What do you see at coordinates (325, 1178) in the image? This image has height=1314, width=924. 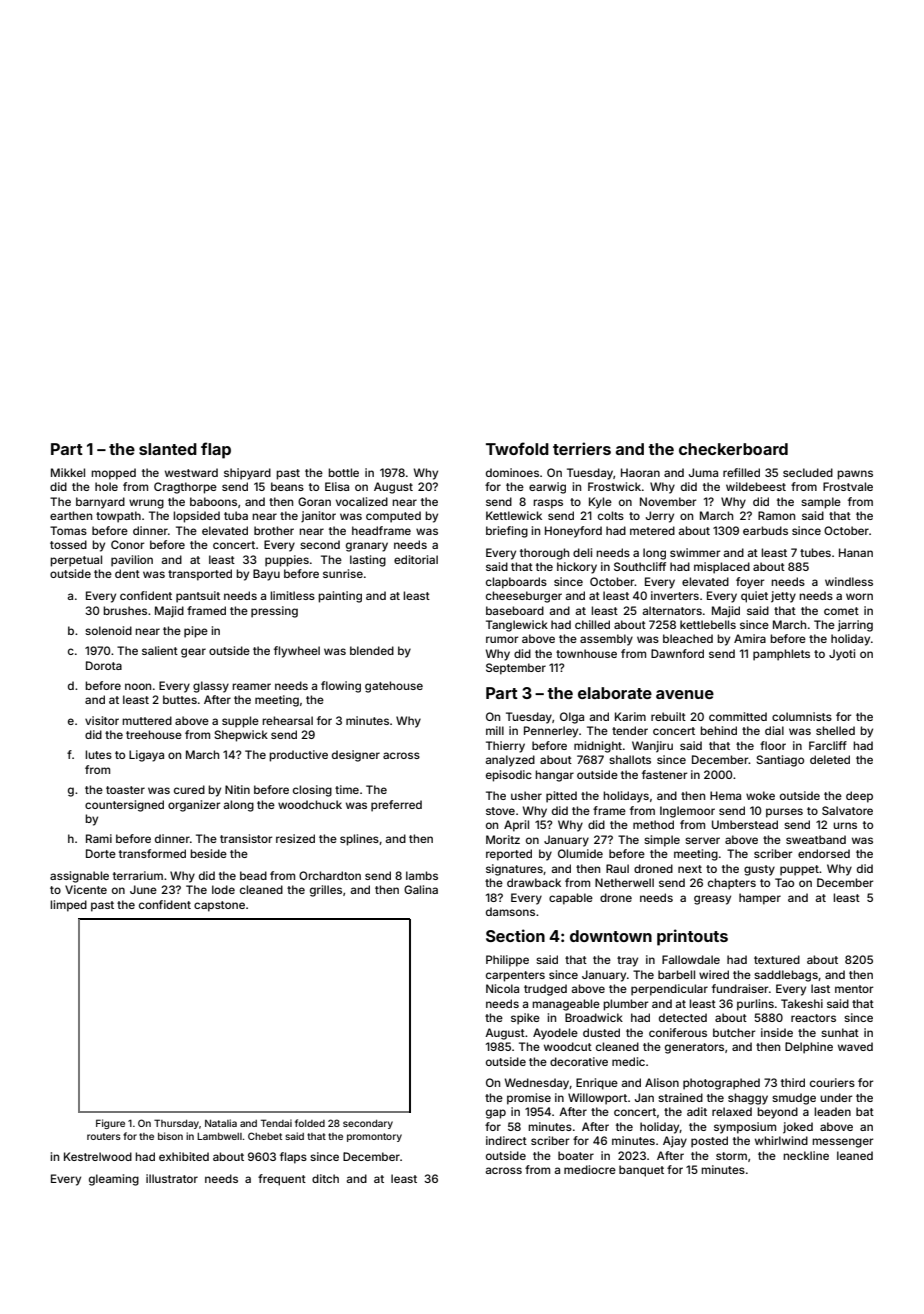 I see `ditch` at bounding box center [325, 1178].
